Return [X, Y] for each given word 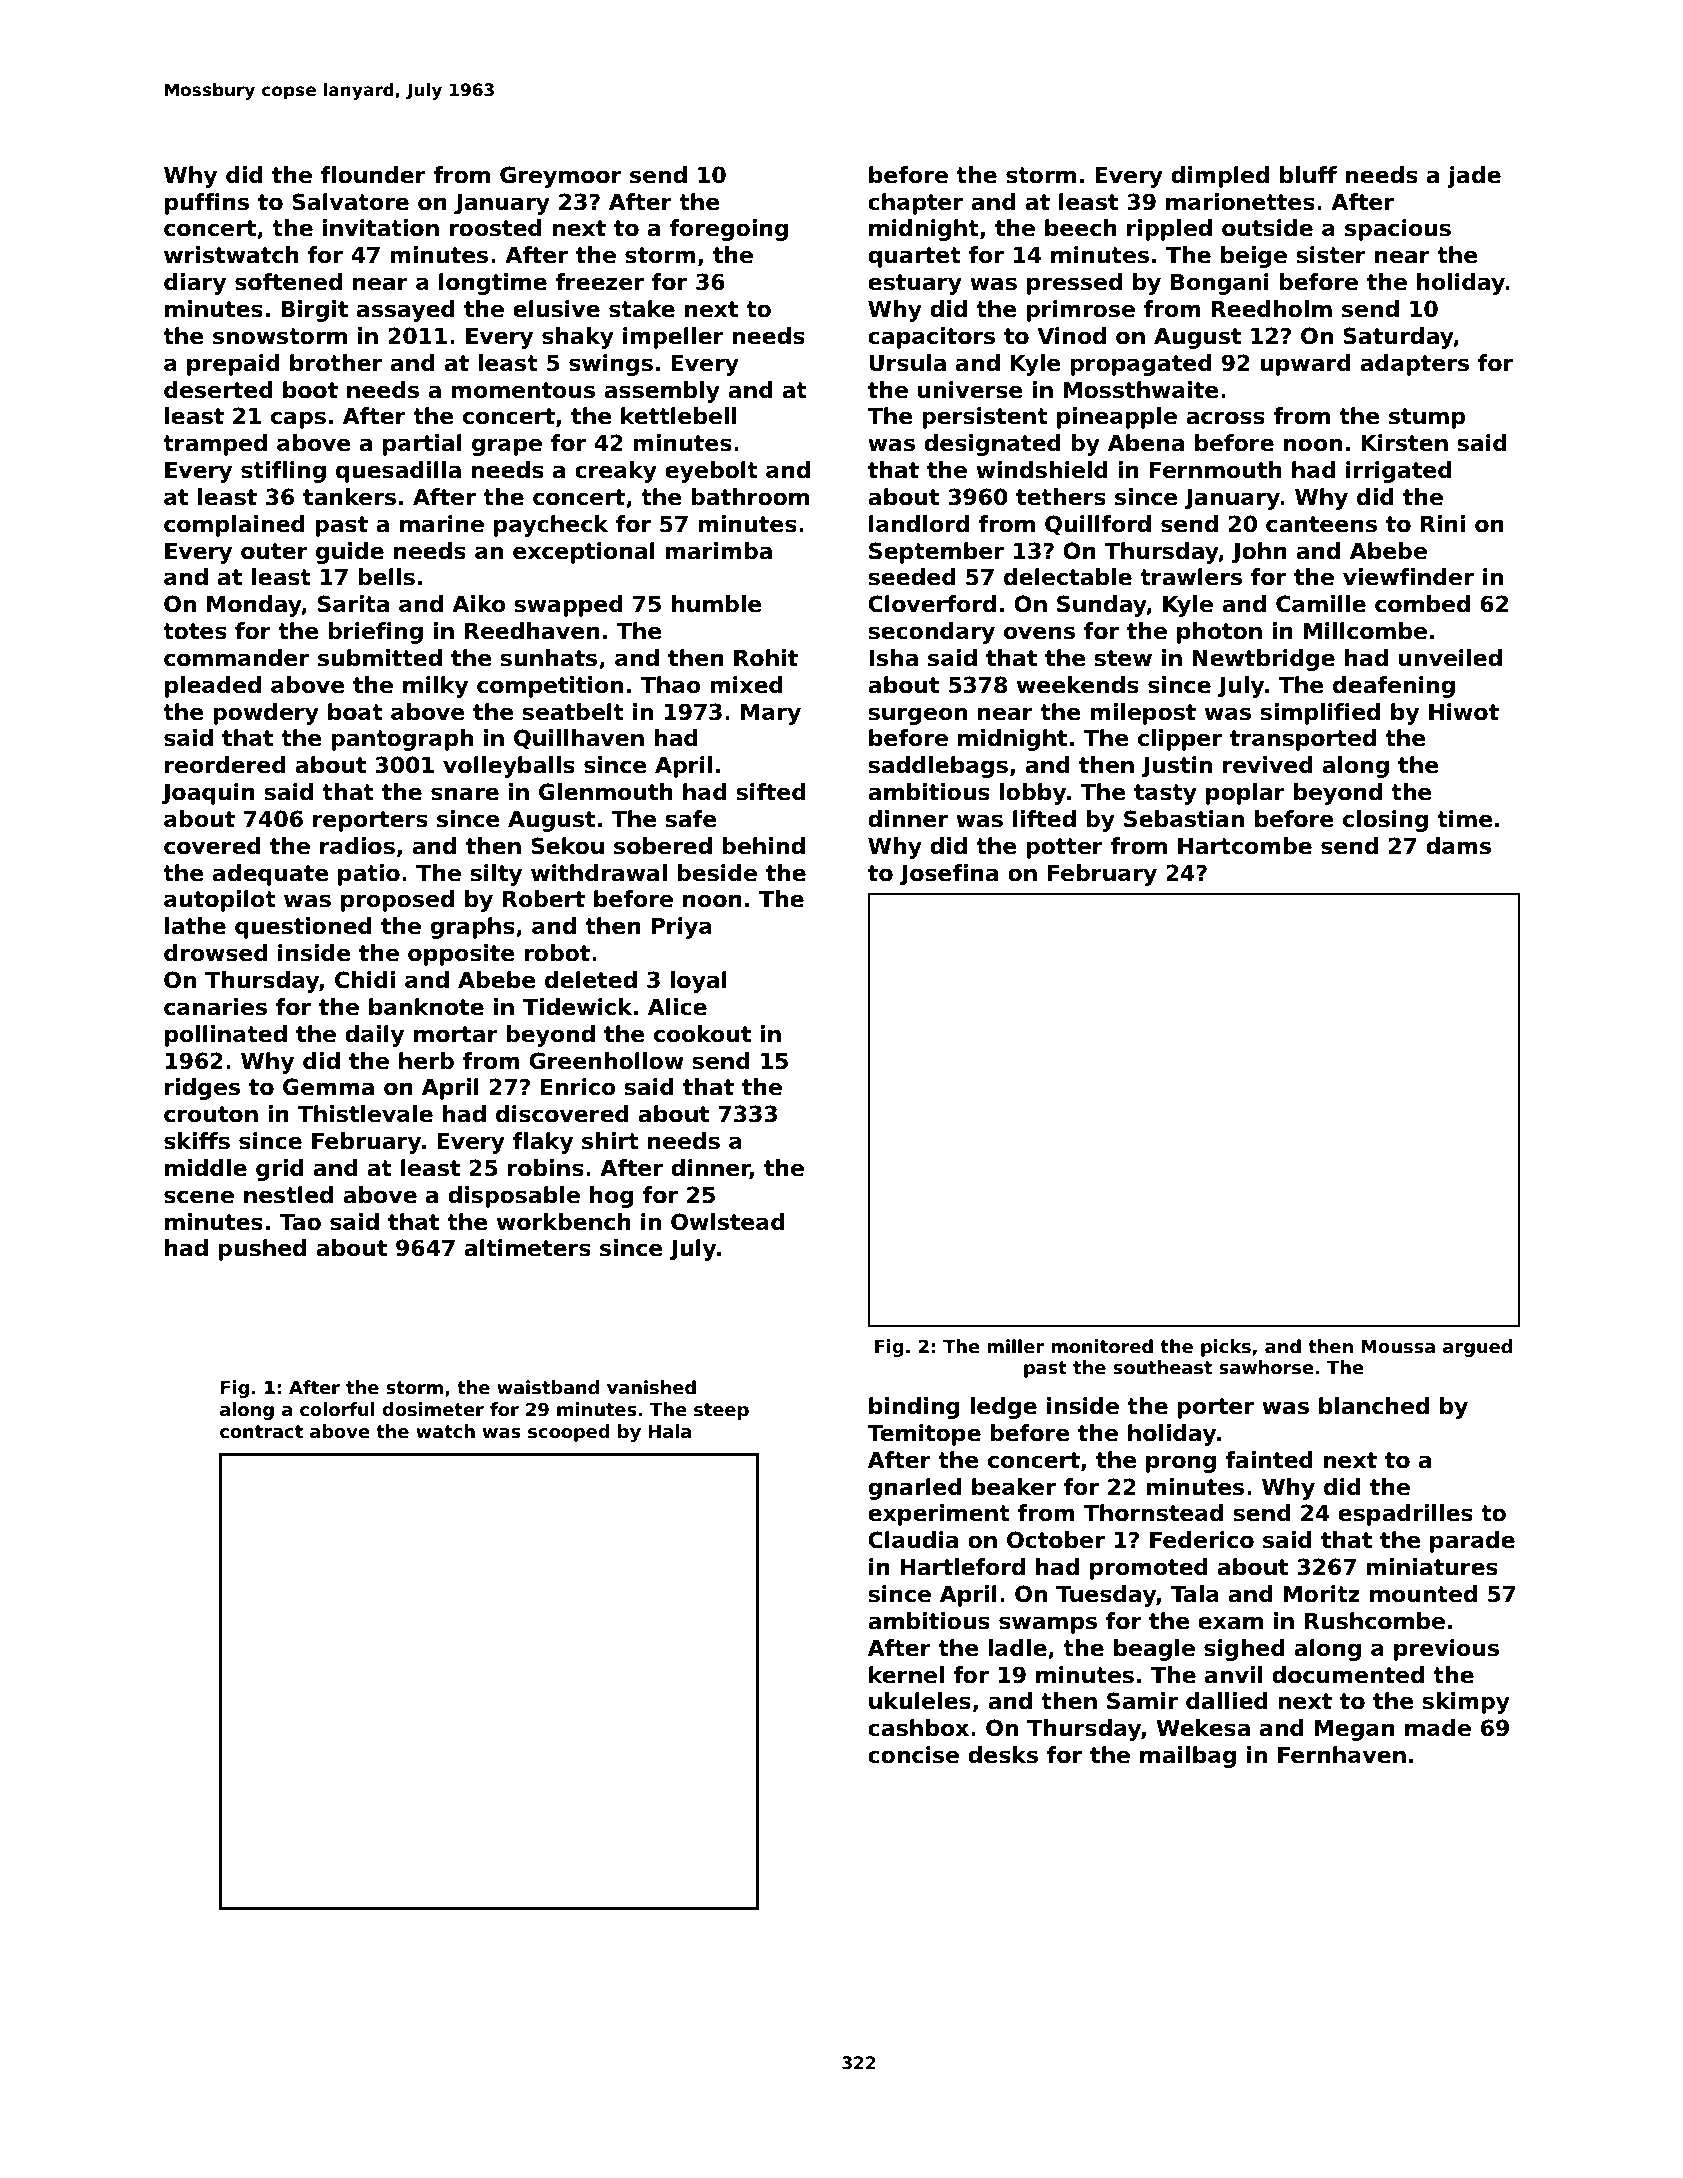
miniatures [1432, 1567]
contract [261, 1432]
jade [1474, 177]
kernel [906, 1675]
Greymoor [561, 177]
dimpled [1220, 177]
